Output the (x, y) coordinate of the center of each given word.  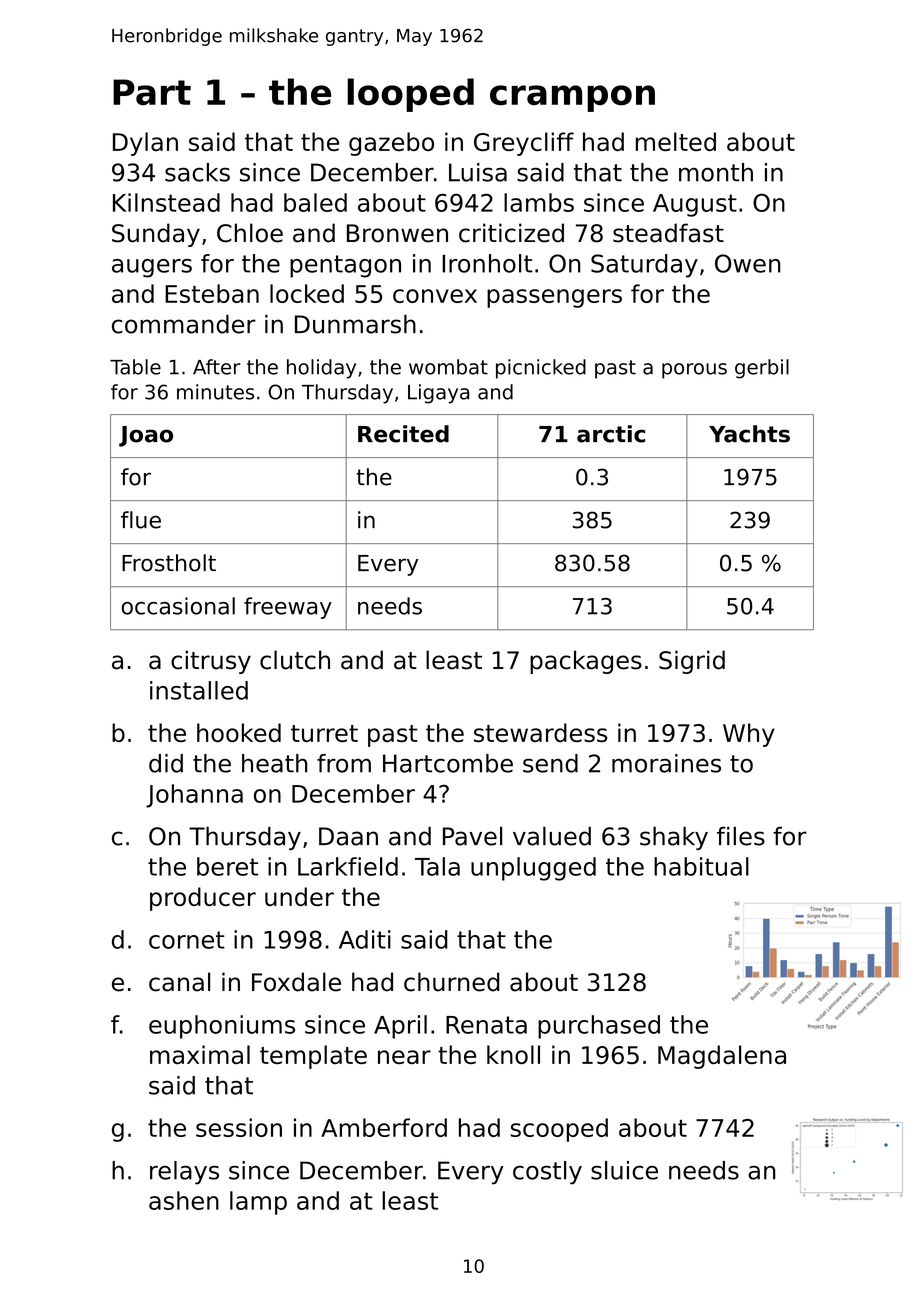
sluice (624, 1170)
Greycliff (524, 144)
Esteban (212, 293)
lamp (258, 1203)
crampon (572, 98)
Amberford (384, 1127)
